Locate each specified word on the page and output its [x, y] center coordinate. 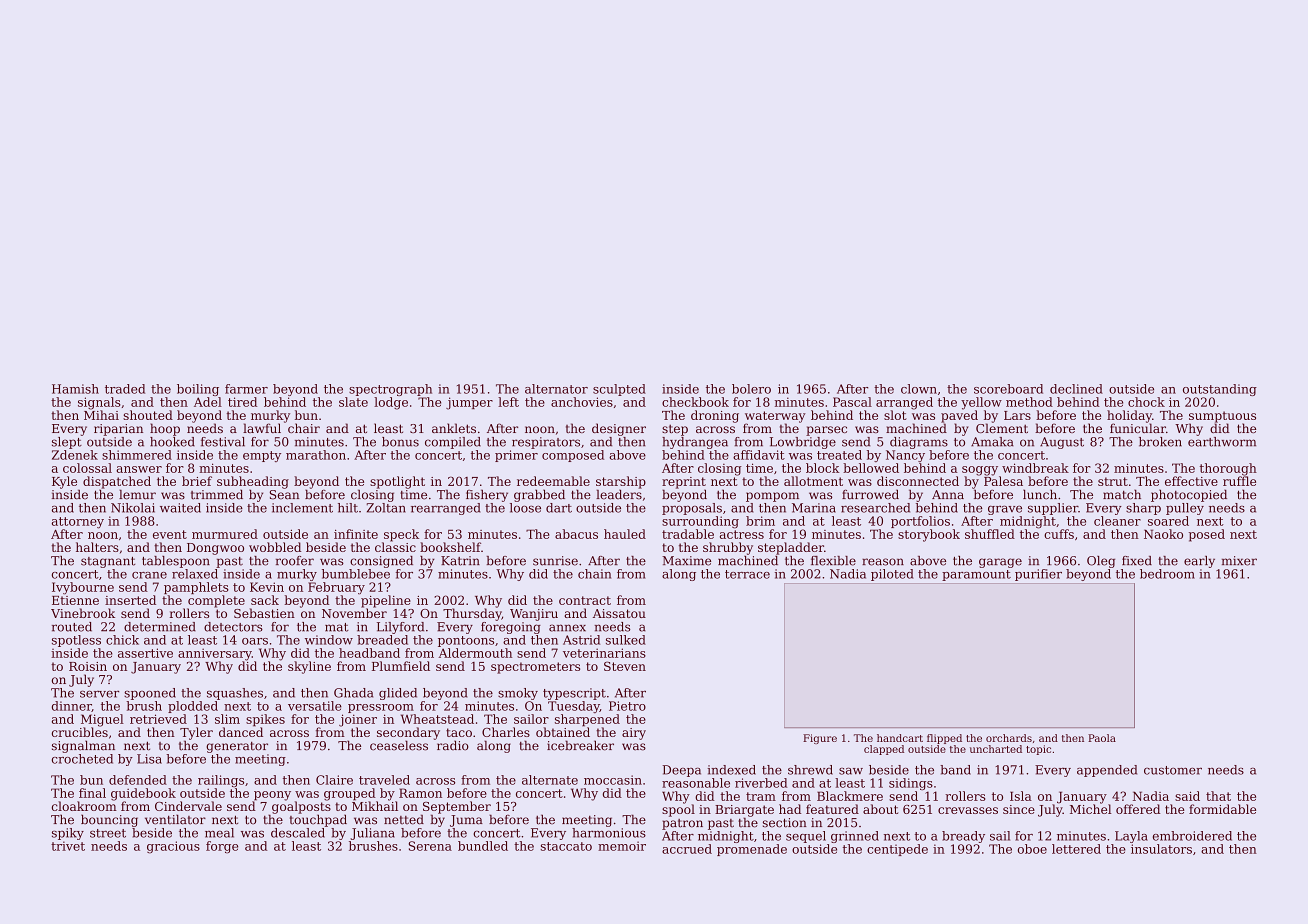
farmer [246, 389]
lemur [137, 494]
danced [241, 732]
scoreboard [1008, 389]
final [92, 793]
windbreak [1035, 468]
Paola [1102, 738]
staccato [566, 846]
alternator [556, 389]
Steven [625, 666]
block [822, 468]
